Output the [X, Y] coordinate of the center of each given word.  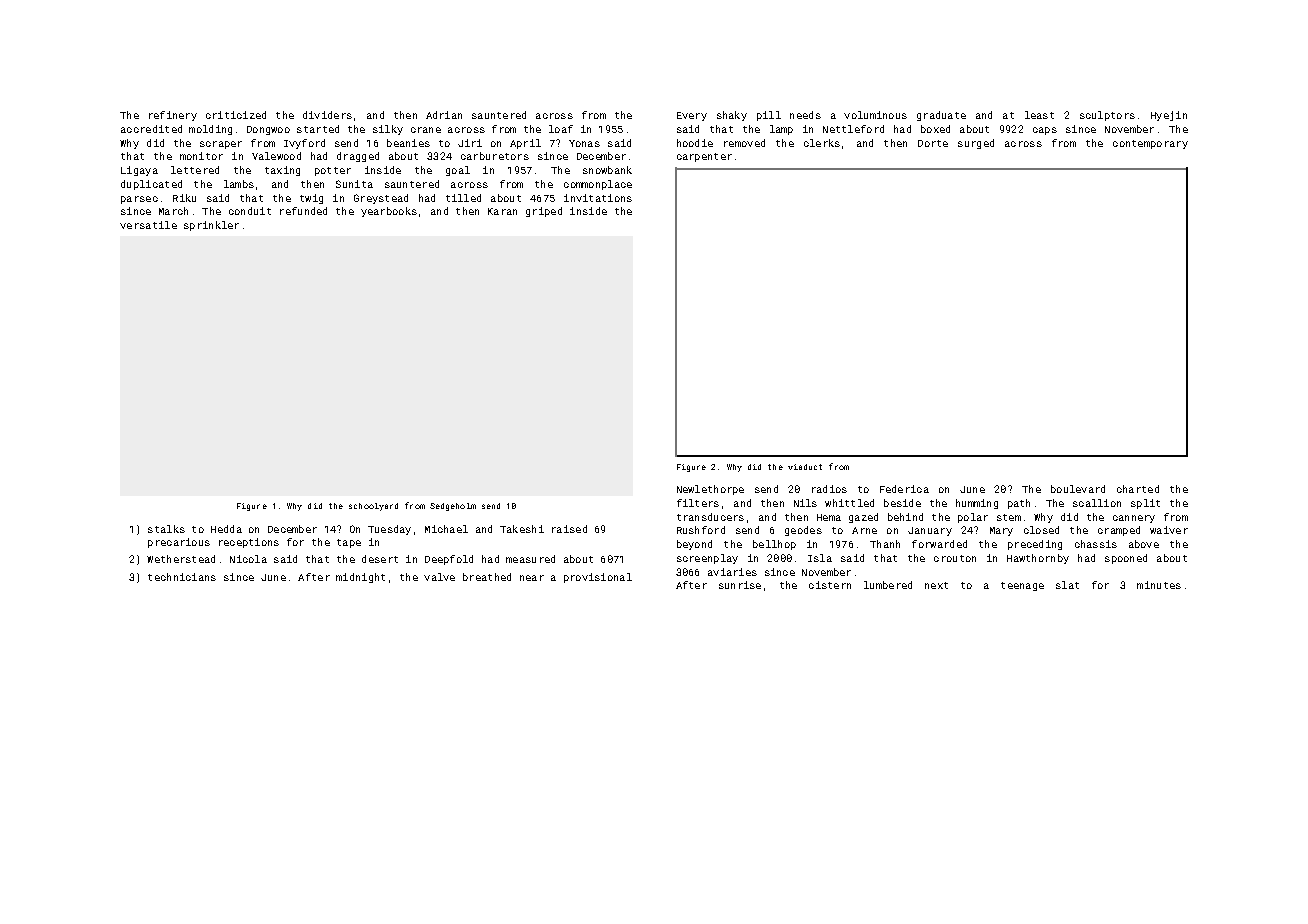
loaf [561, 129]
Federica [904, 489]
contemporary [1150, 144]
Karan [502, 211]
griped [544, 212]
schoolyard [373, 507]
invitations [598, 198]
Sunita [354, 184]
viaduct [805, 467]
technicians [182, 577]
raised [569, 529]
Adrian [444, 115]
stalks [166, 529]
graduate [941, 116]
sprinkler [211, 226]
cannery [1134, 519]
